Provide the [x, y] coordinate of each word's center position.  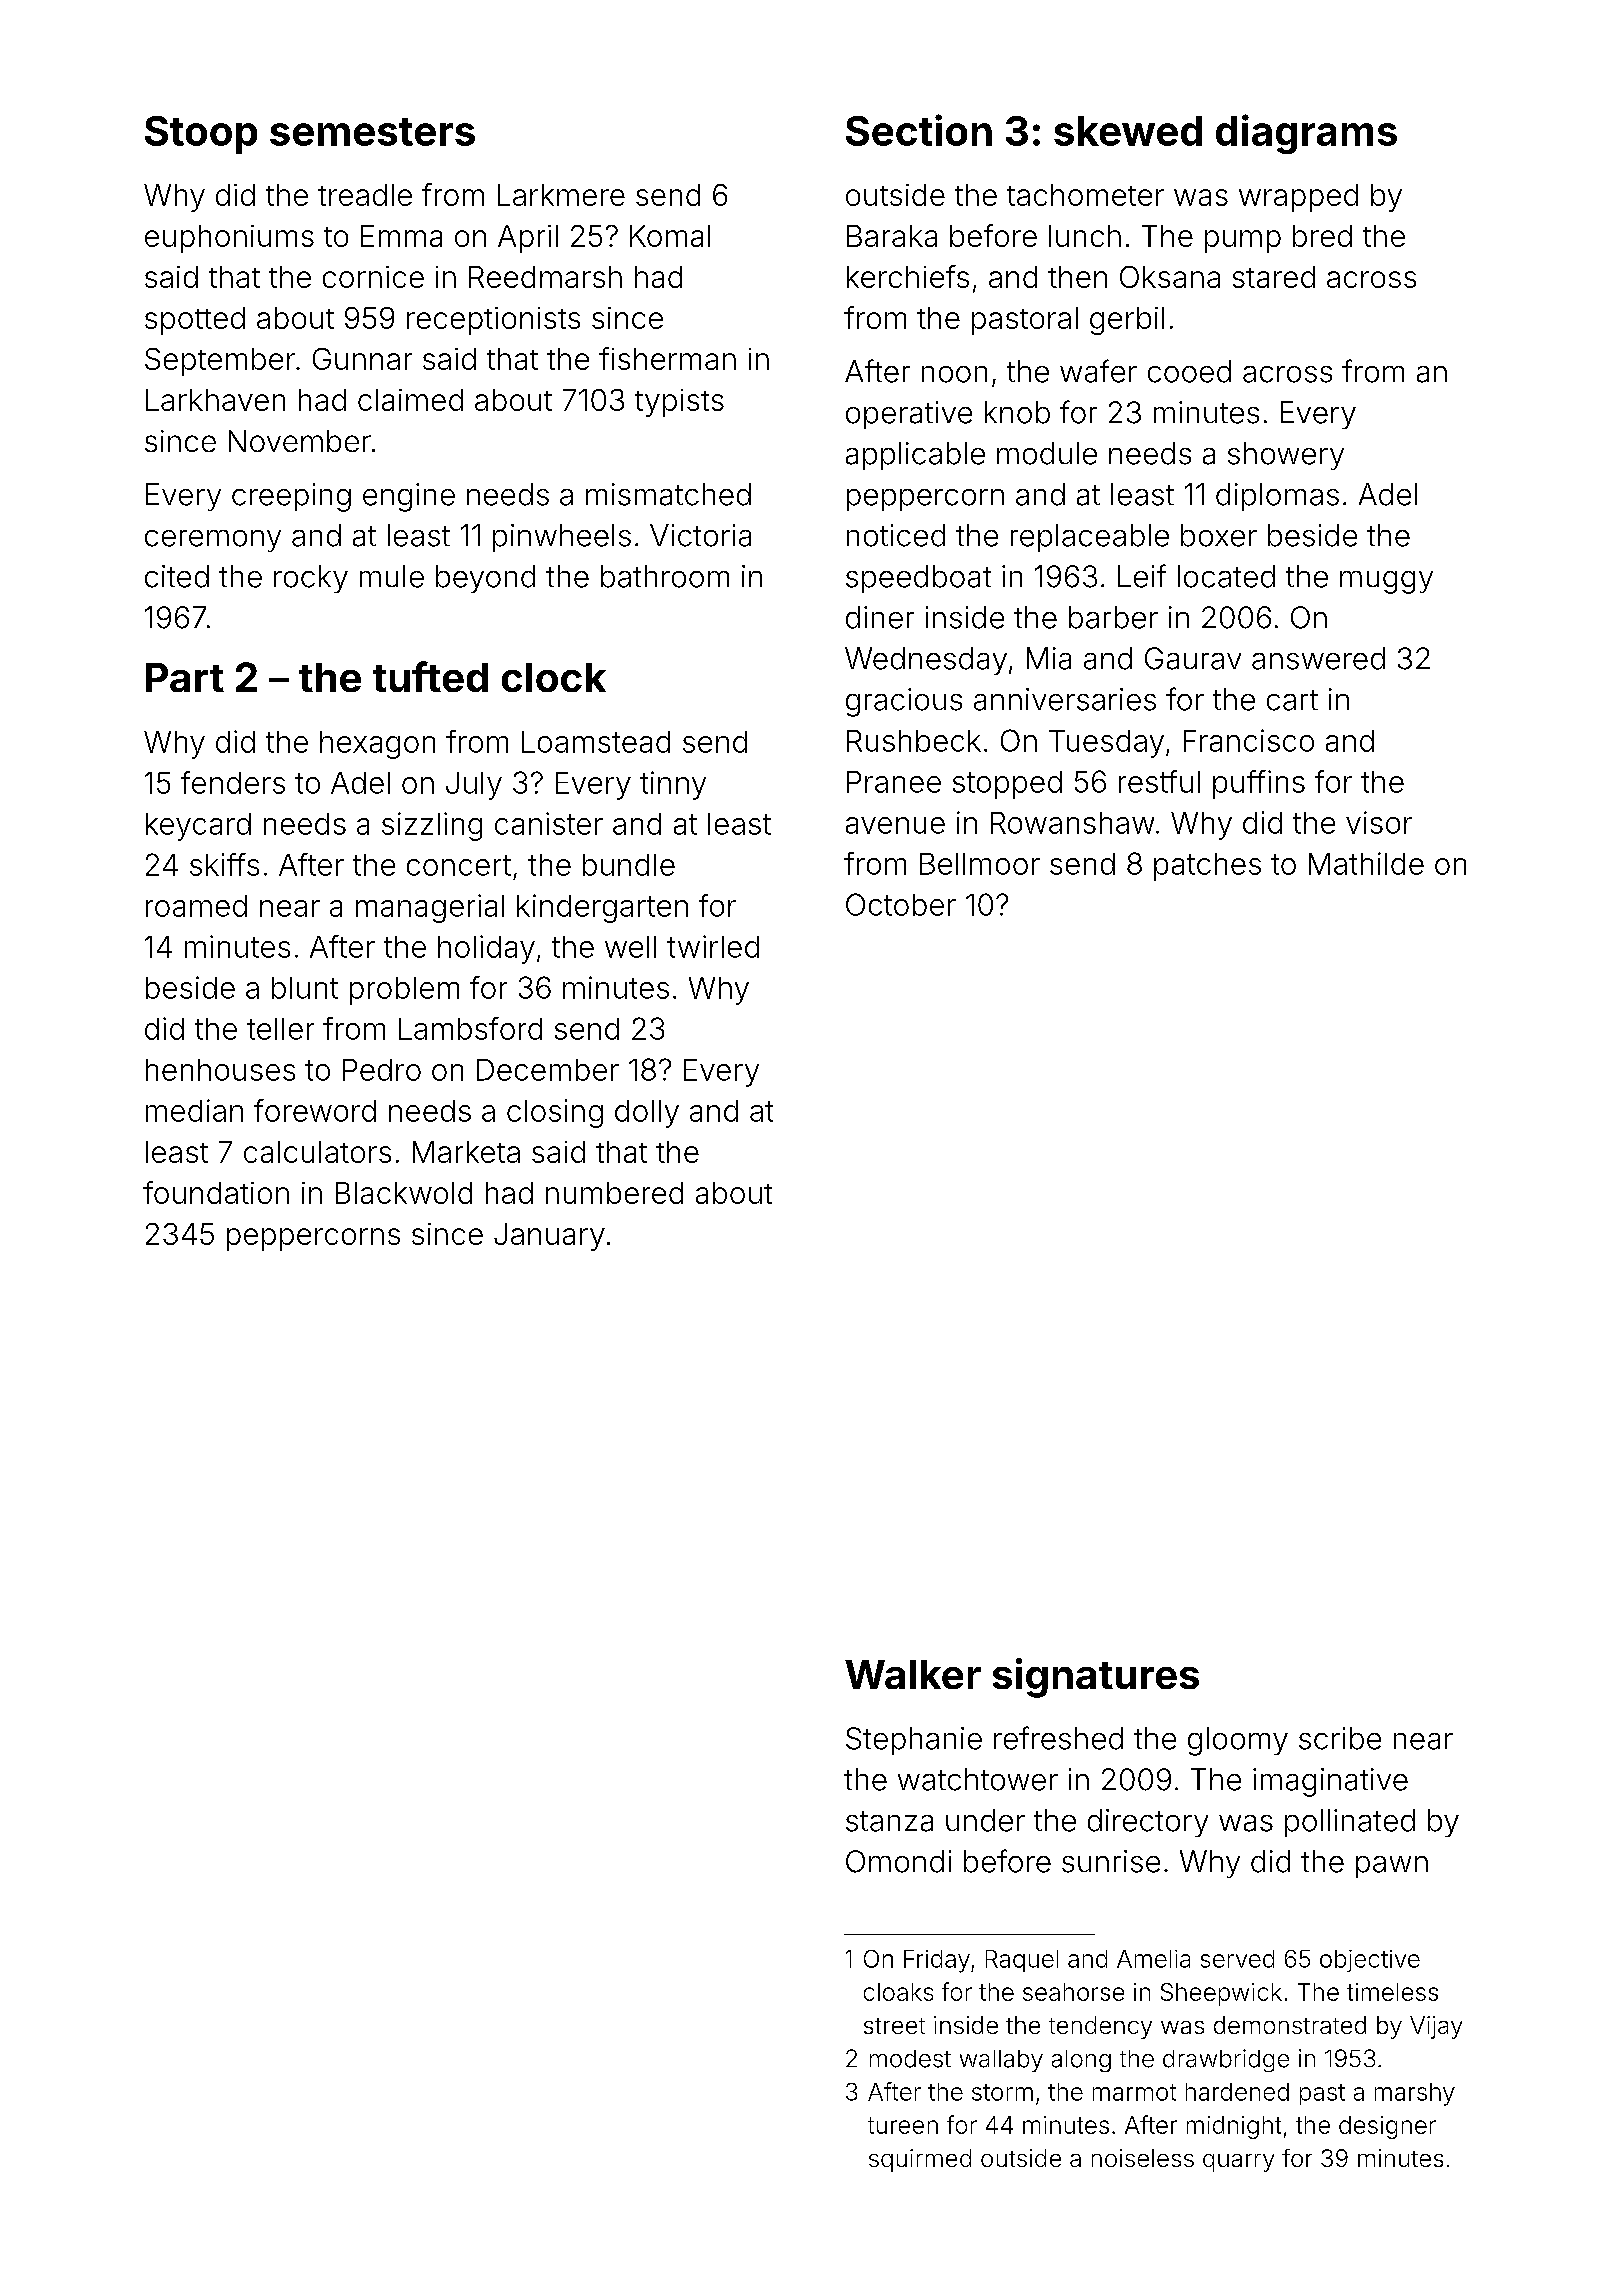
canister [549, 823]
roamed [196, 906]
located [1226, 576]
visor [1379, 822]
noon [954, 374]
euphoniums [229, 239]
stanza [889, 1821]
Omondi [898, 1861]
